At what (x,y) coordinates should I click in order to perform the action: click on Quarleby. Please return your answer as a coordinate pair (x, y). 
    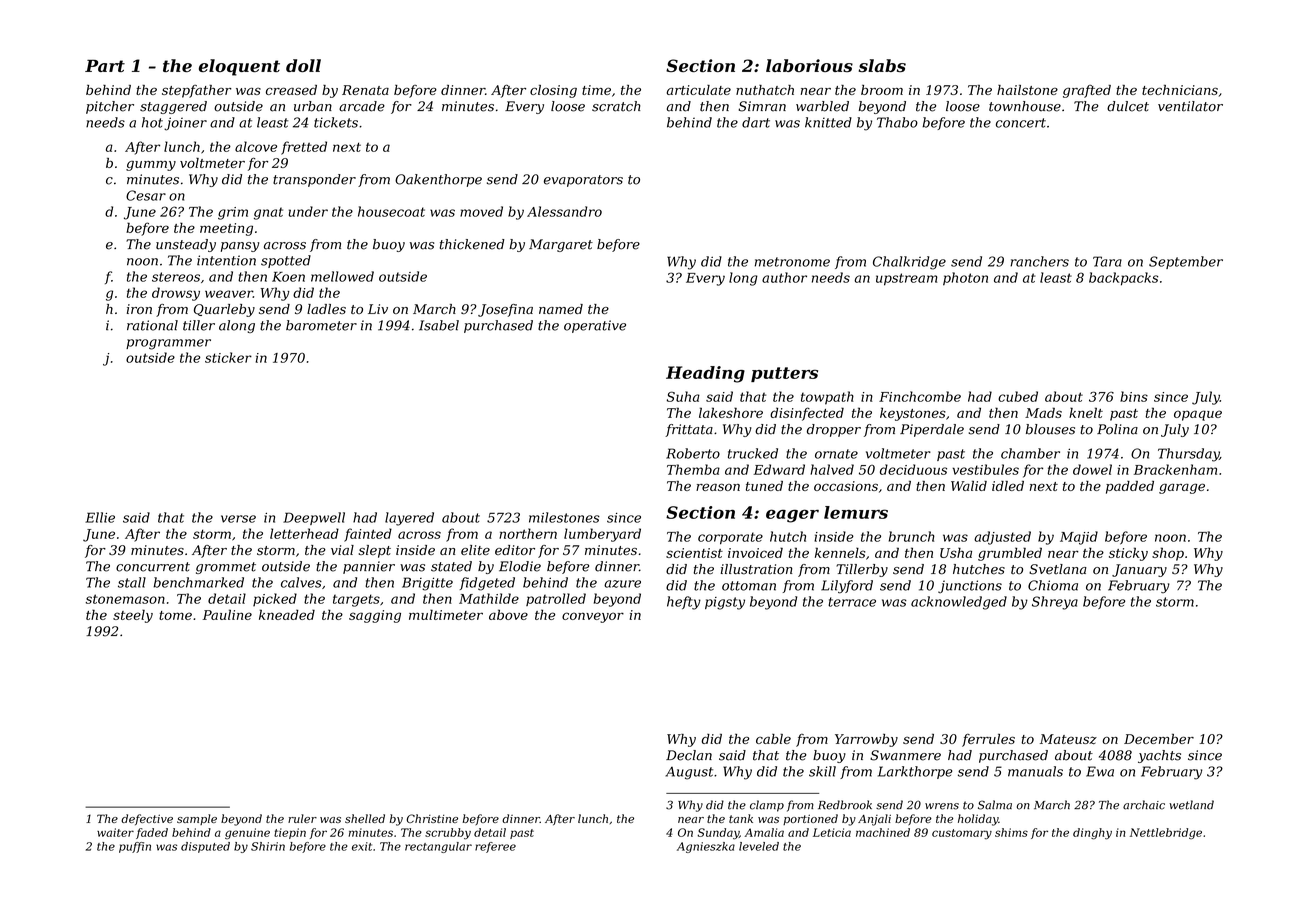
    Looking at the image, I should click on (224, 310).
